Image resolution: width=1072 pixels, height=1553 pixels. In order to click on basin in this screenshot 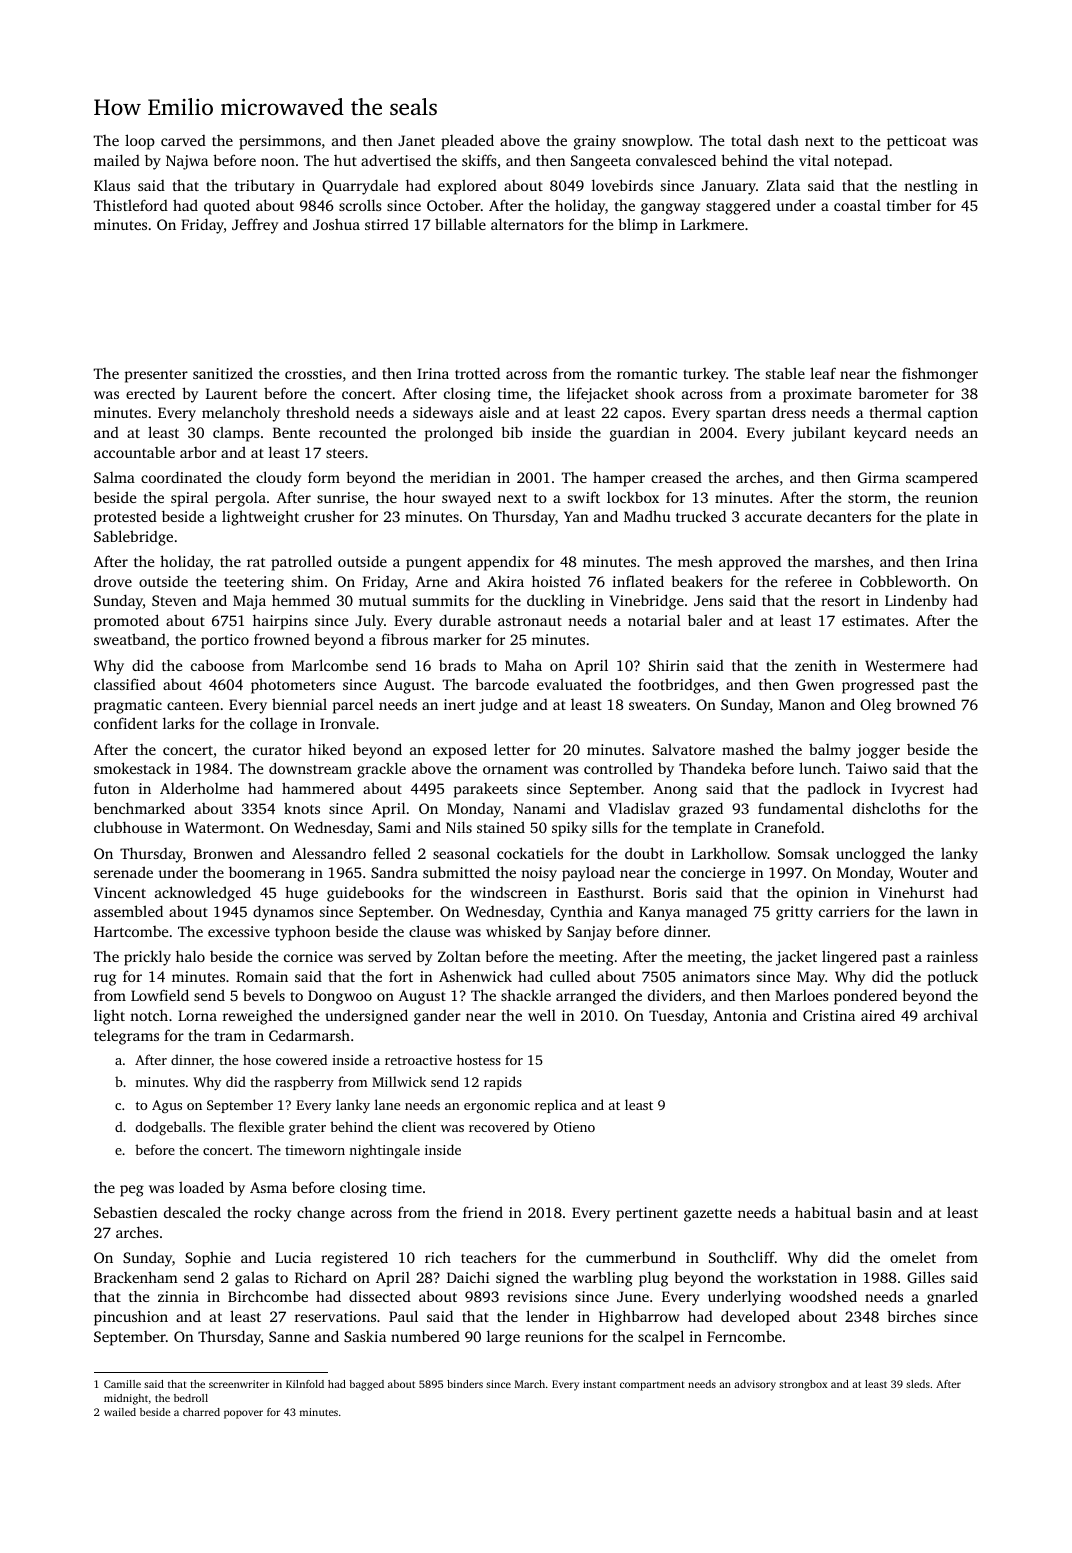, I will do `click(874, 1212)`.
